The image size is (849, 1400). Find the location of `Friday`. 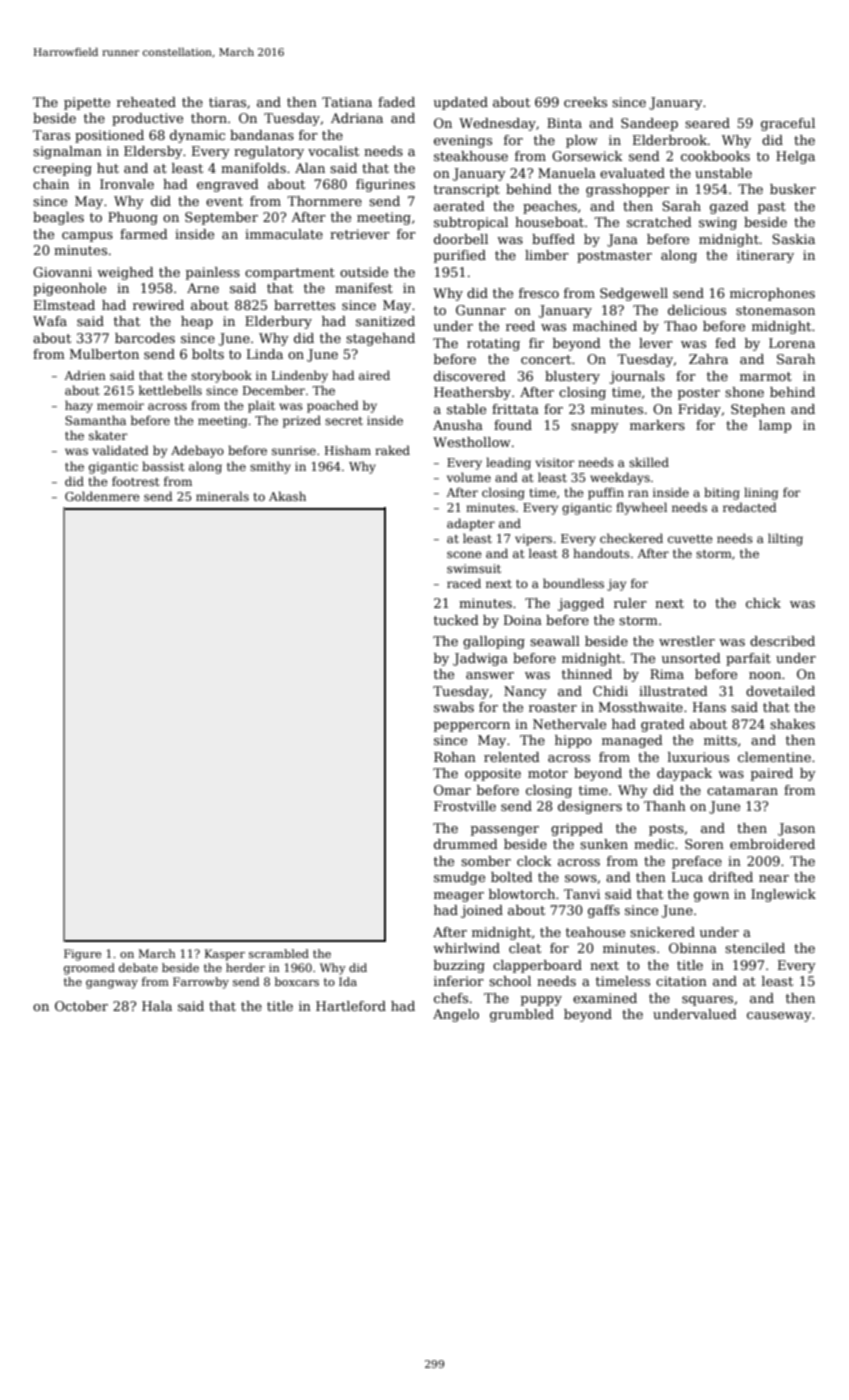

Friday is located at coordinates (699, 410).
